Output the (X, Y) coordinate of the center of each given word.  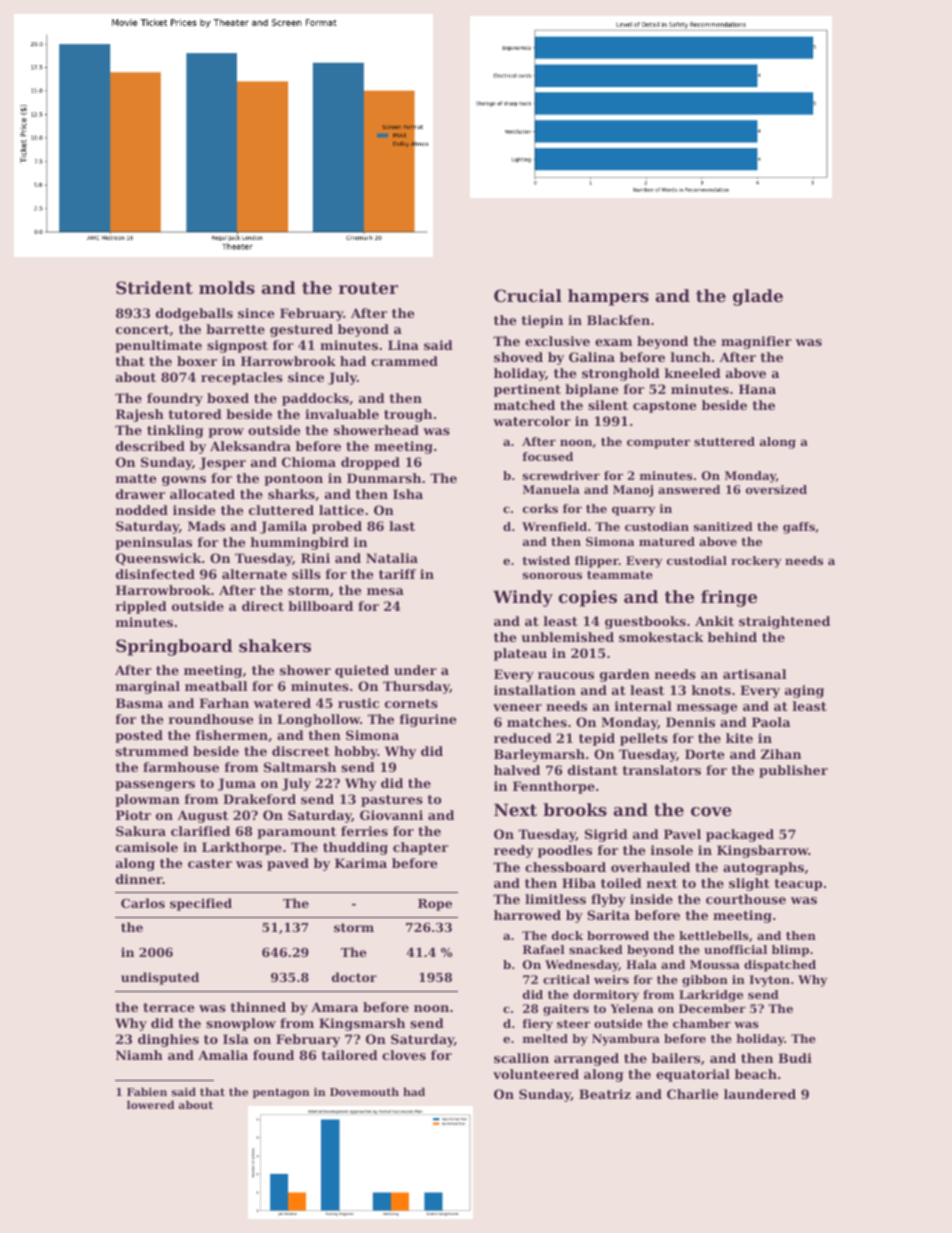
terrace (169, 1007)
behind (732, 637)
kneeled (693, 373)
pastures (392, 801)
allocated (202, 494)
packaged (740, 835)
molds (227, 287)
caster (210, 863)
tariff (397, 574)
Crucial (528, 295)
